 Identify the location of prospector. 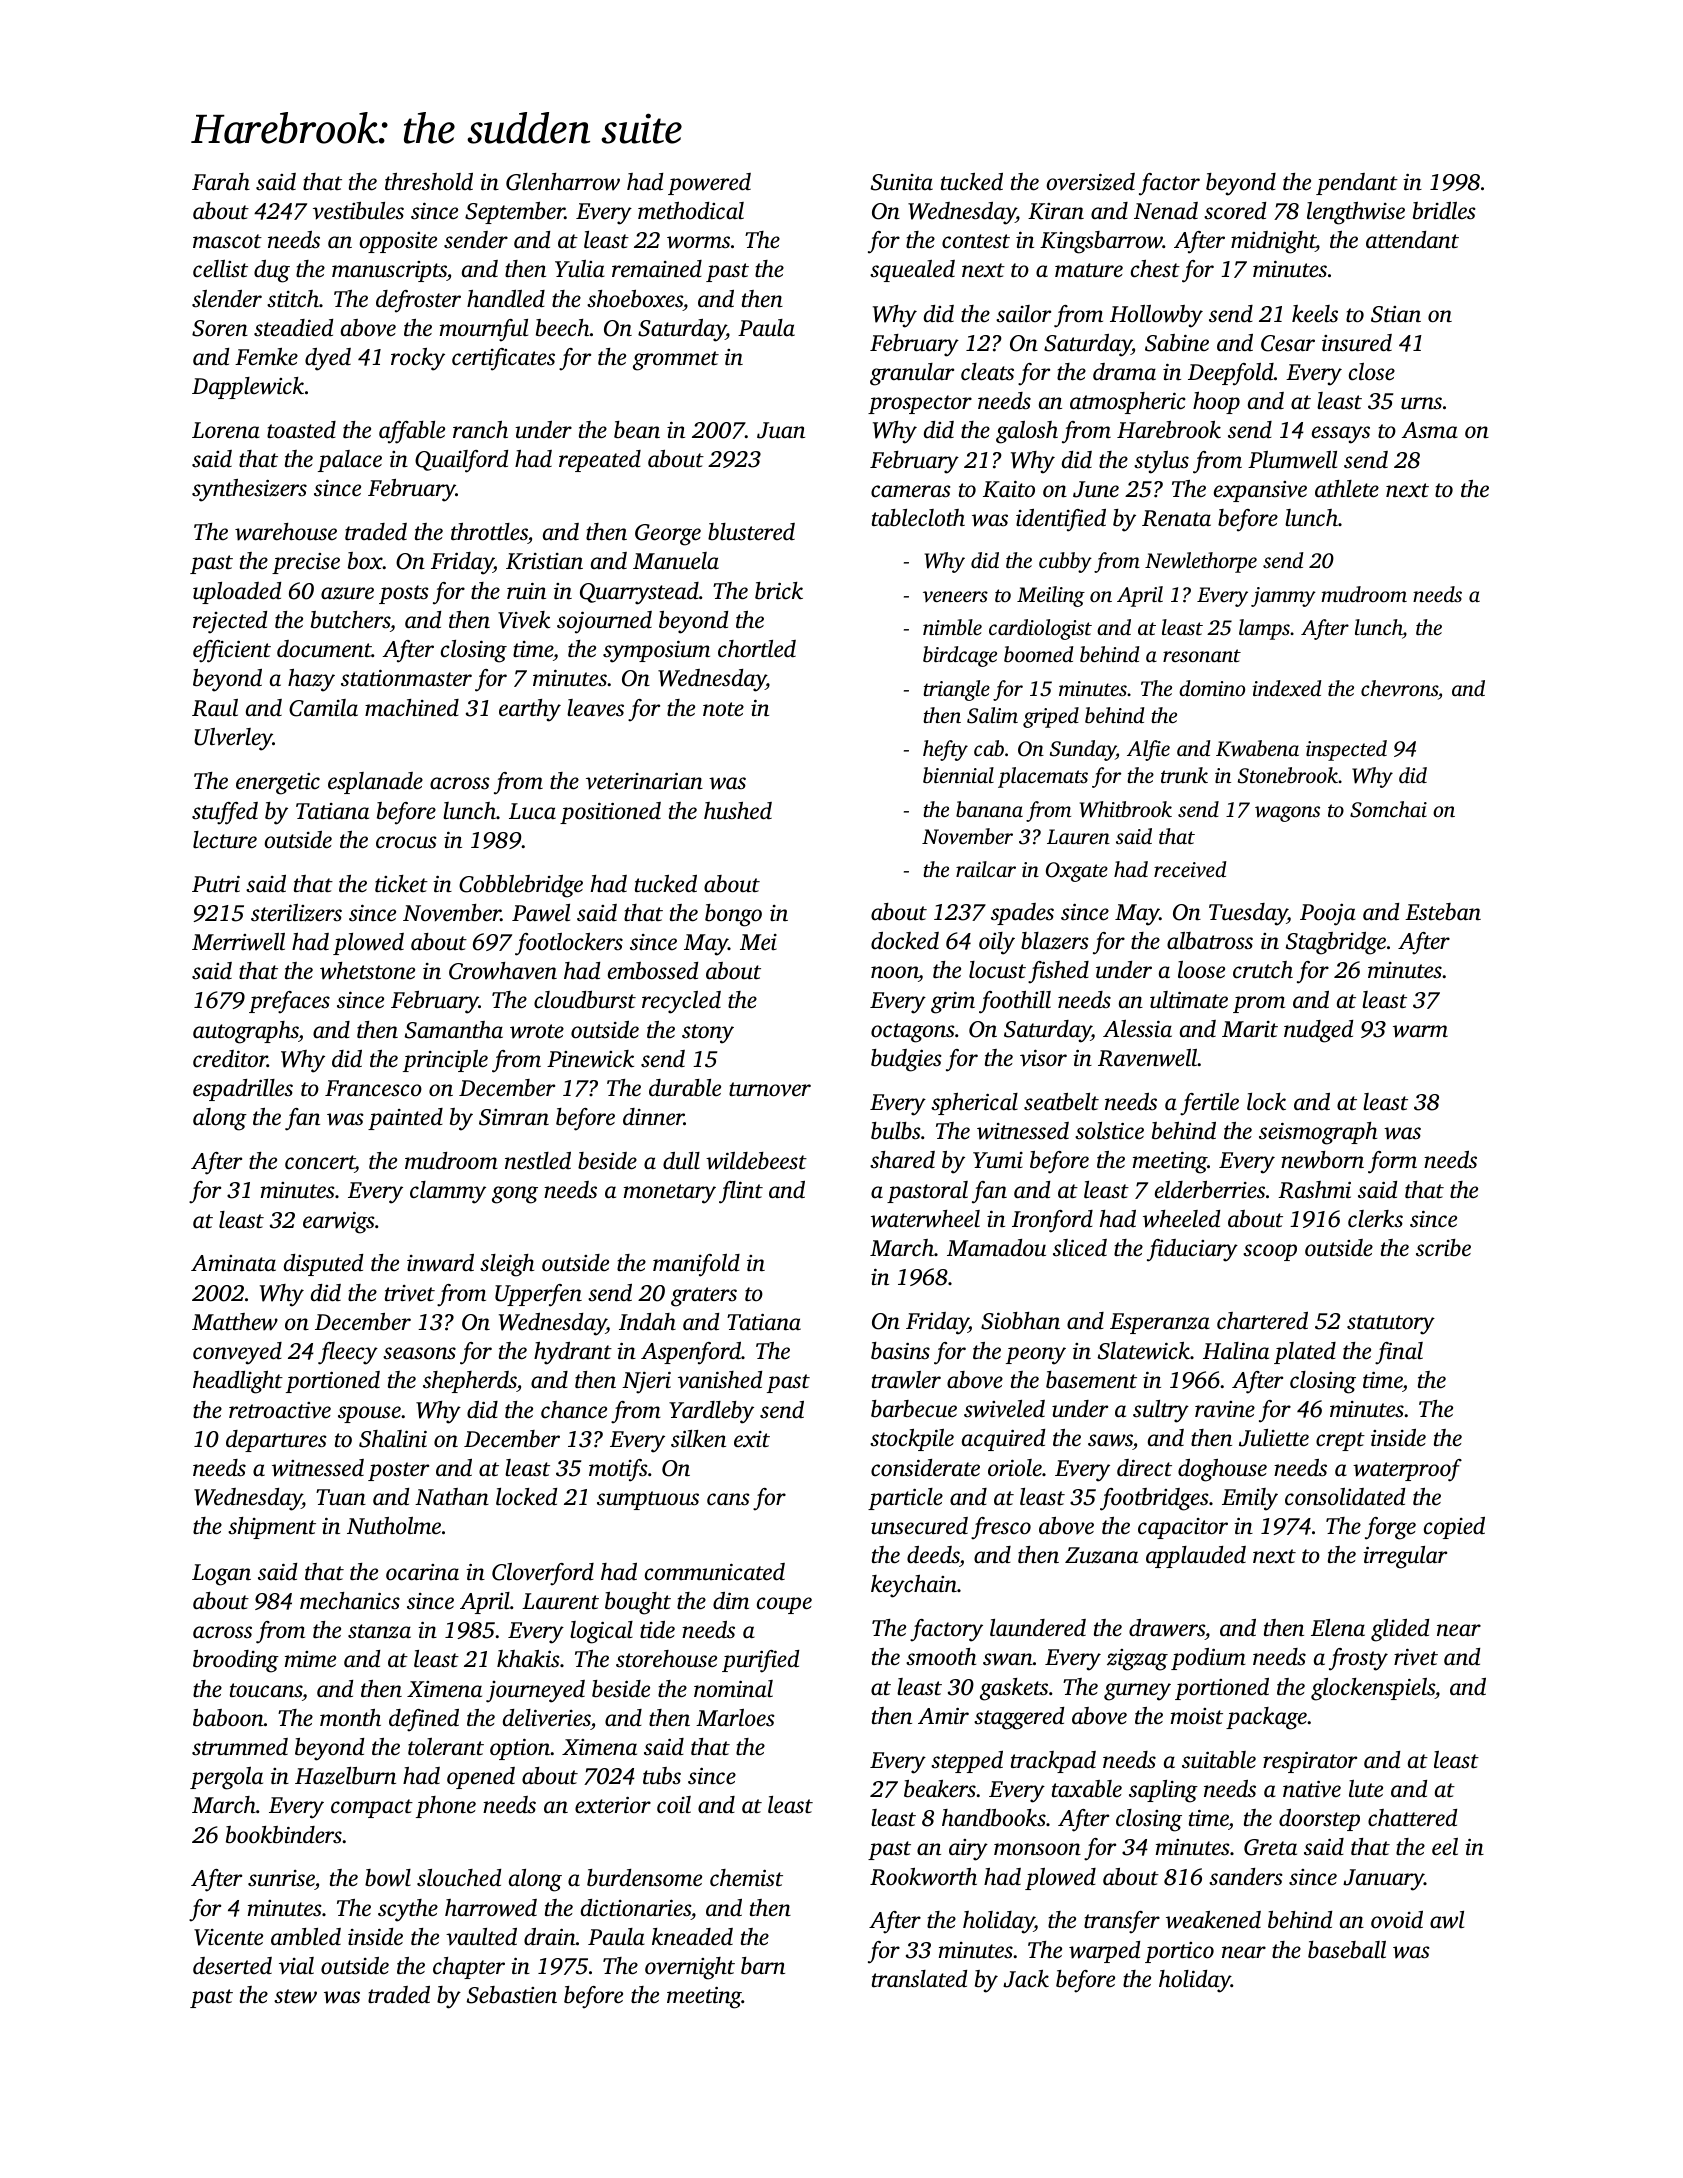
(920, 404).
